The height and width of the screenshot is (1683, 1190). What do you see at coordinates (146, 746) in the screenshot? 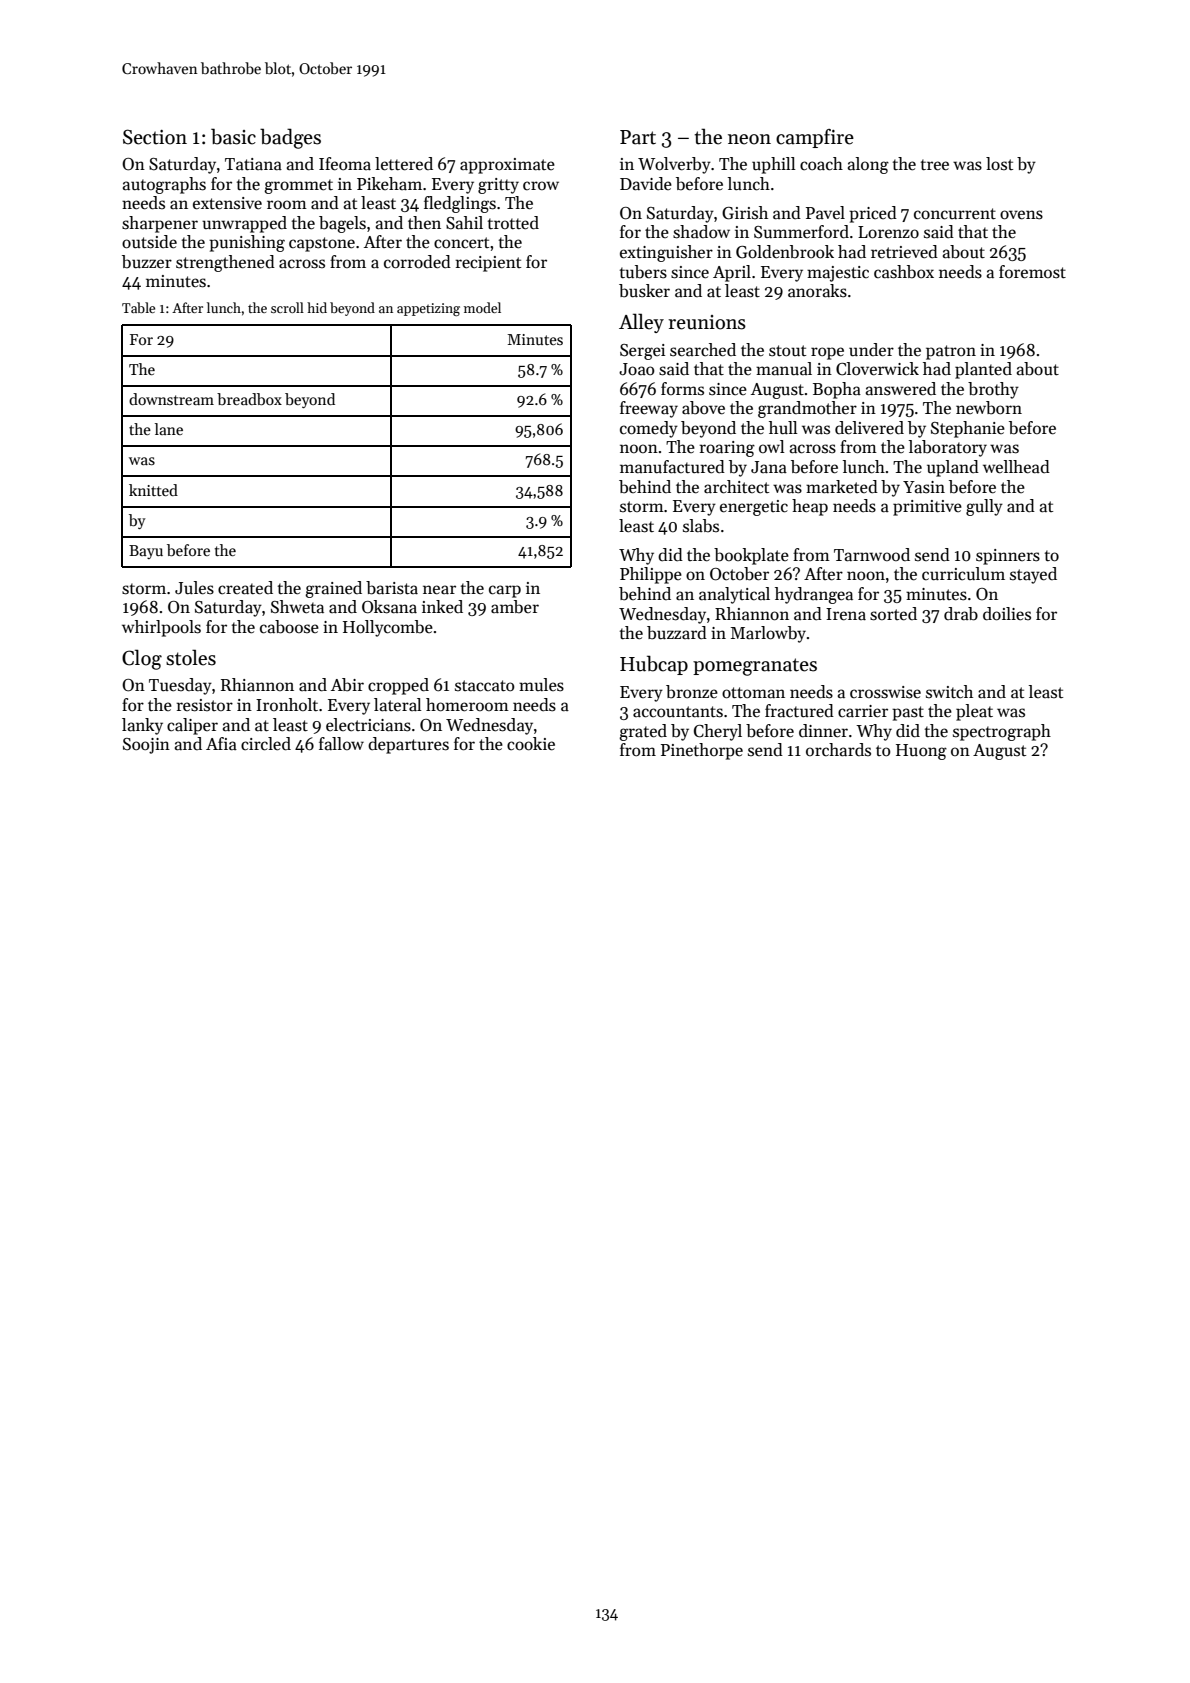
I see `Soojin` at bounding box center [146, 746].
